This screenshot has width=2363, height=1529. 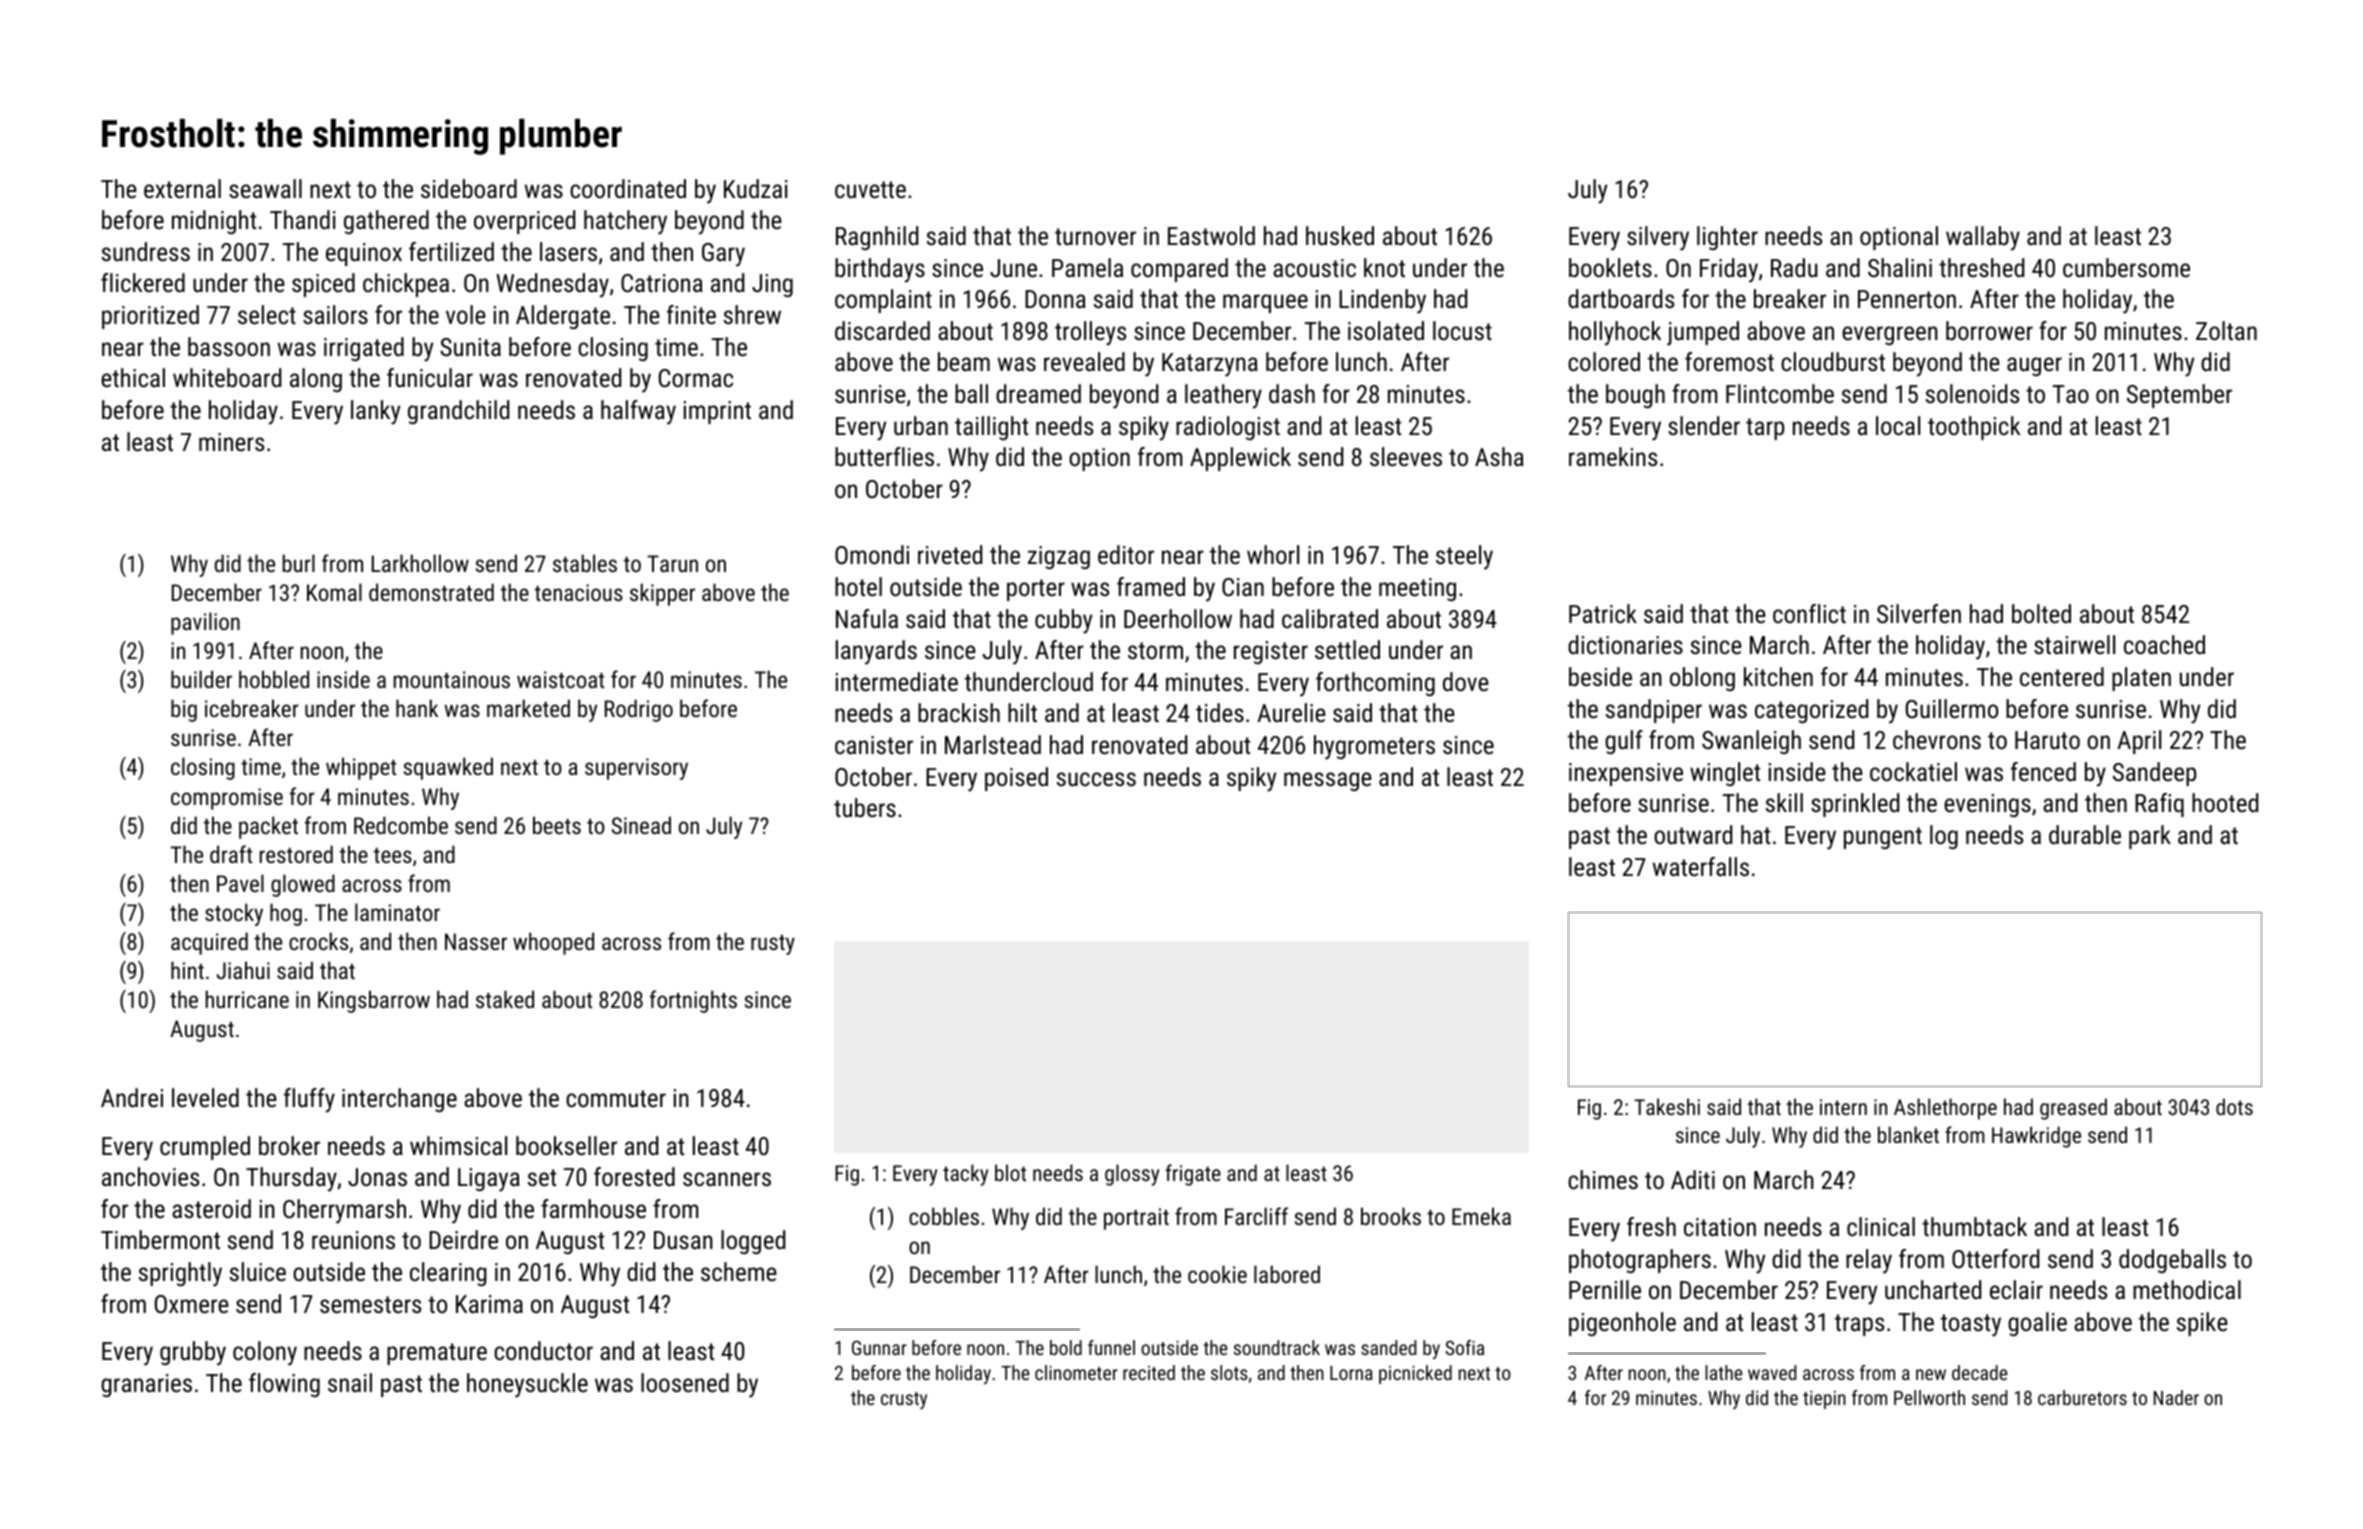 I want to click on seawall, so click(x=265, y=188).
